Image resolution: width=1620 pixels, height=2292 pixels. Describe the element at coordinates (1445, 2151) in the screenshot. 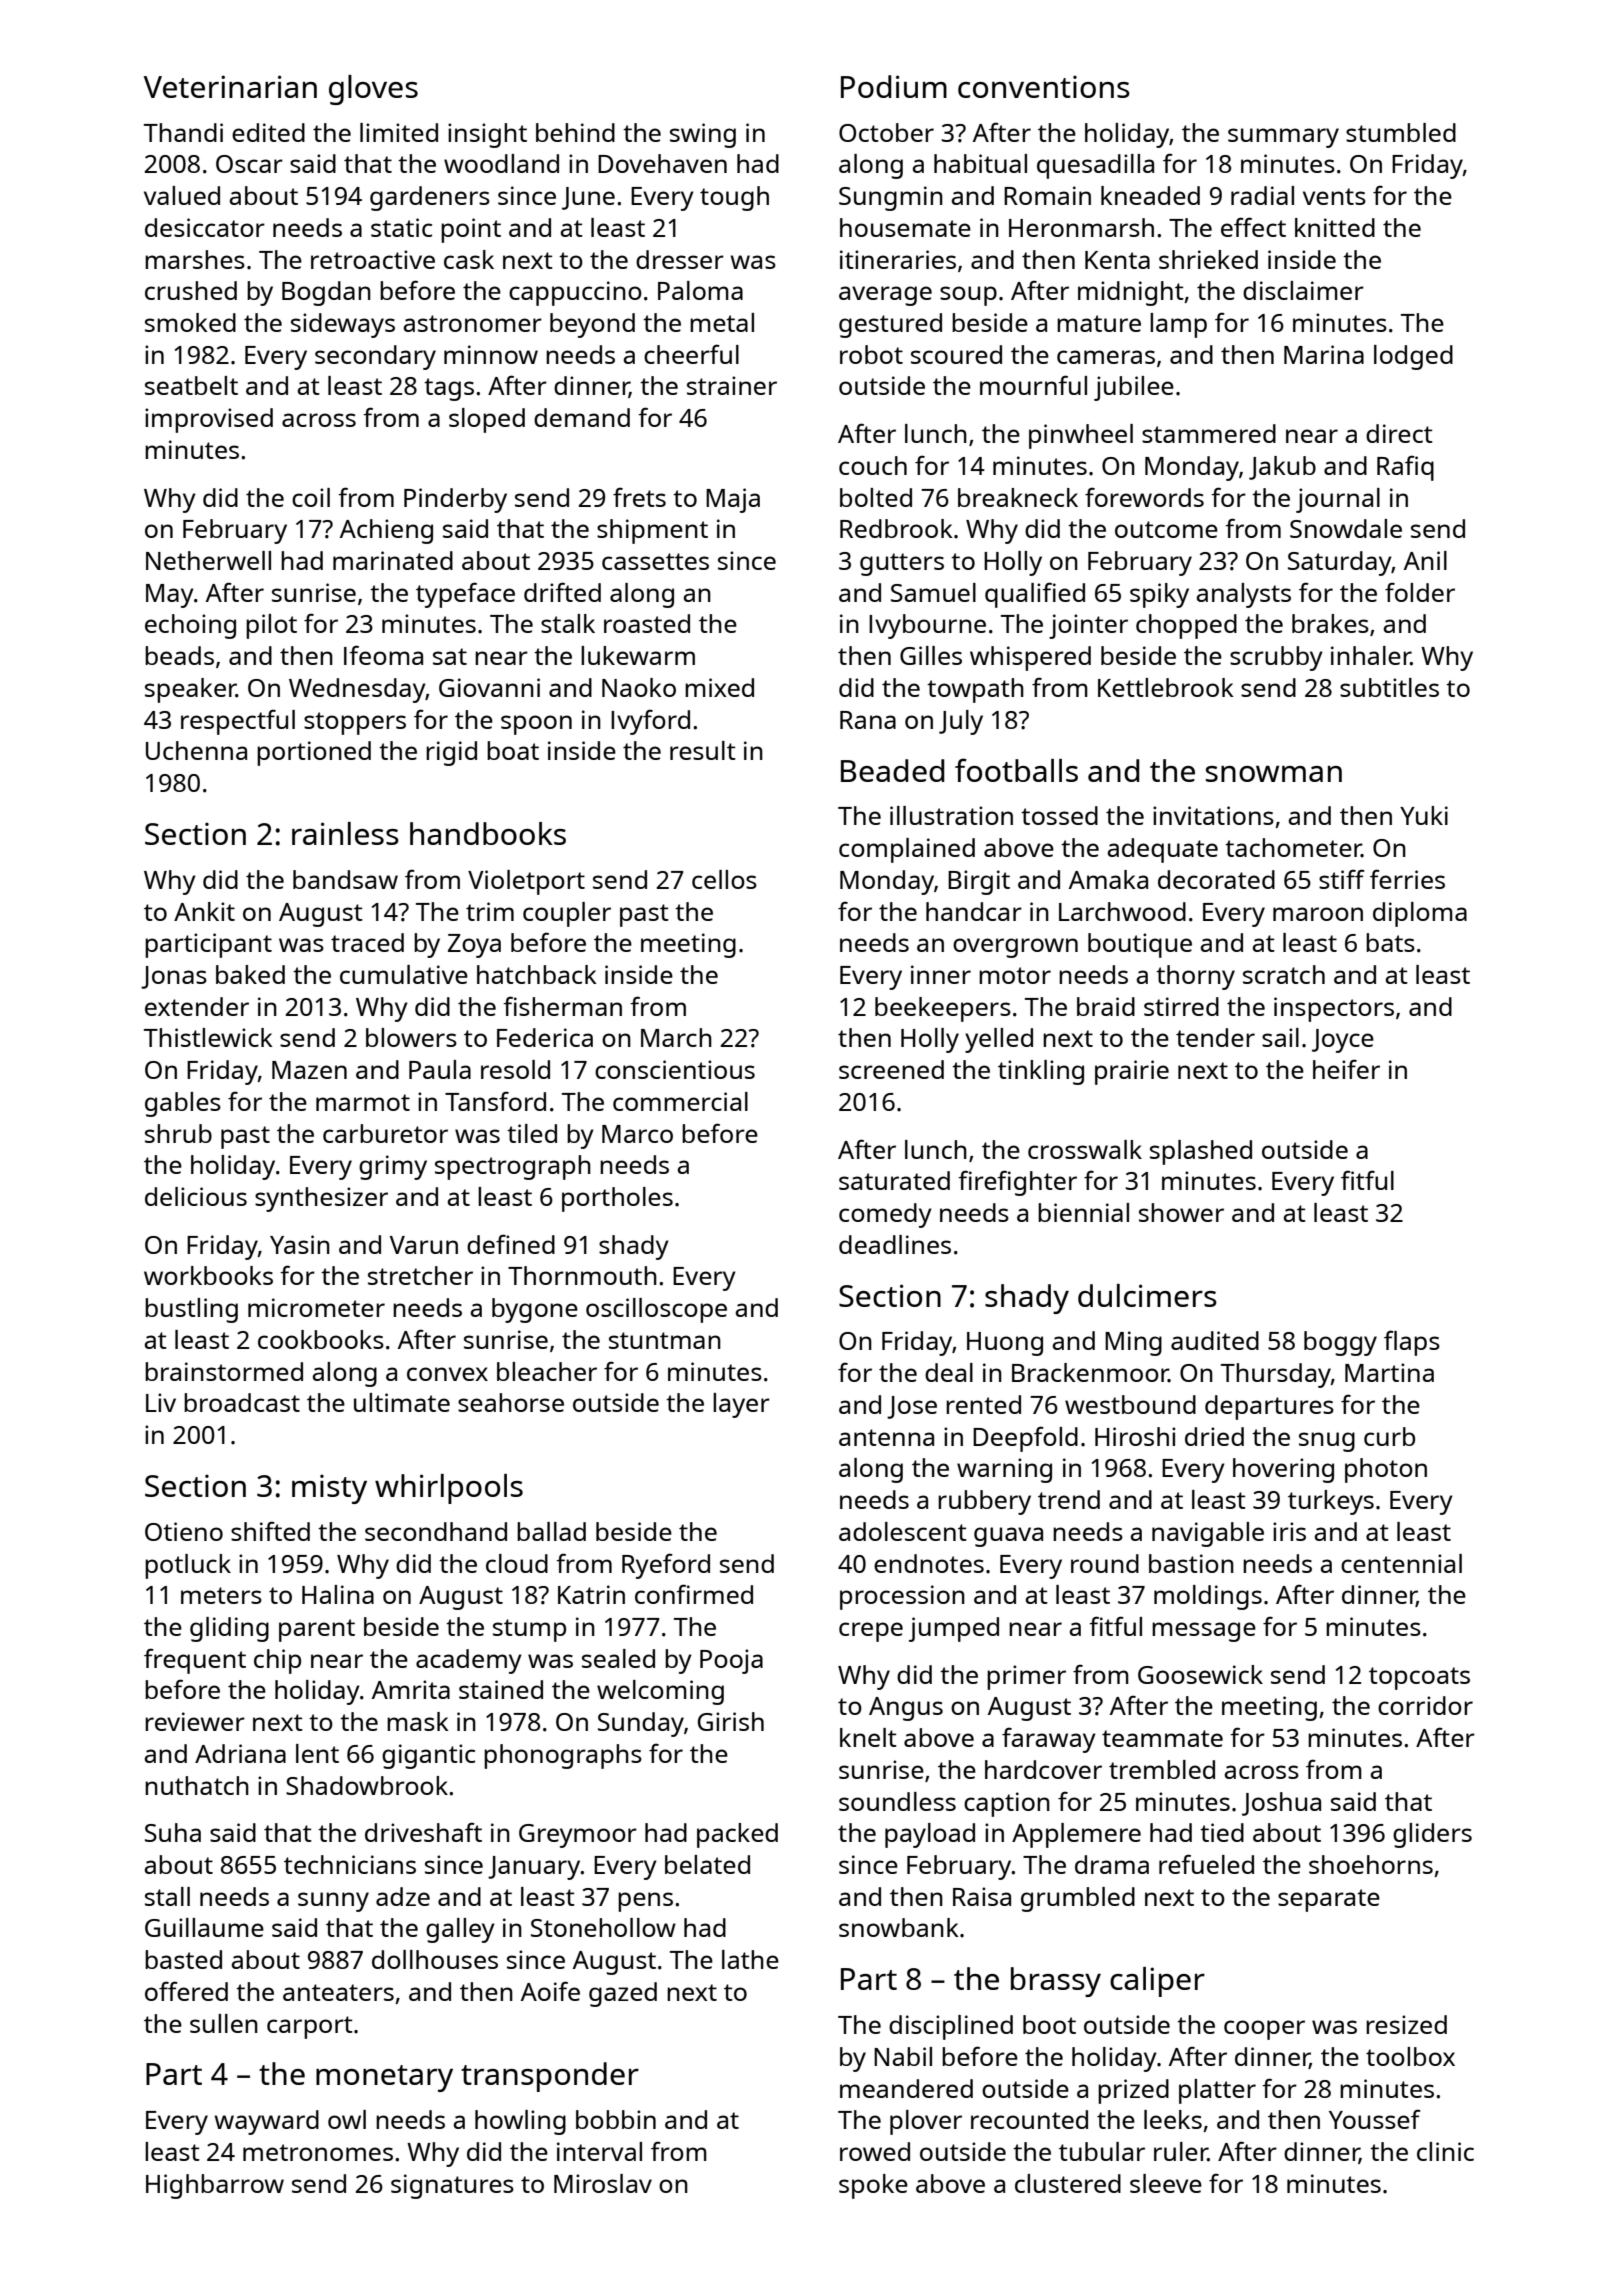

I see `clinic` at that location.
